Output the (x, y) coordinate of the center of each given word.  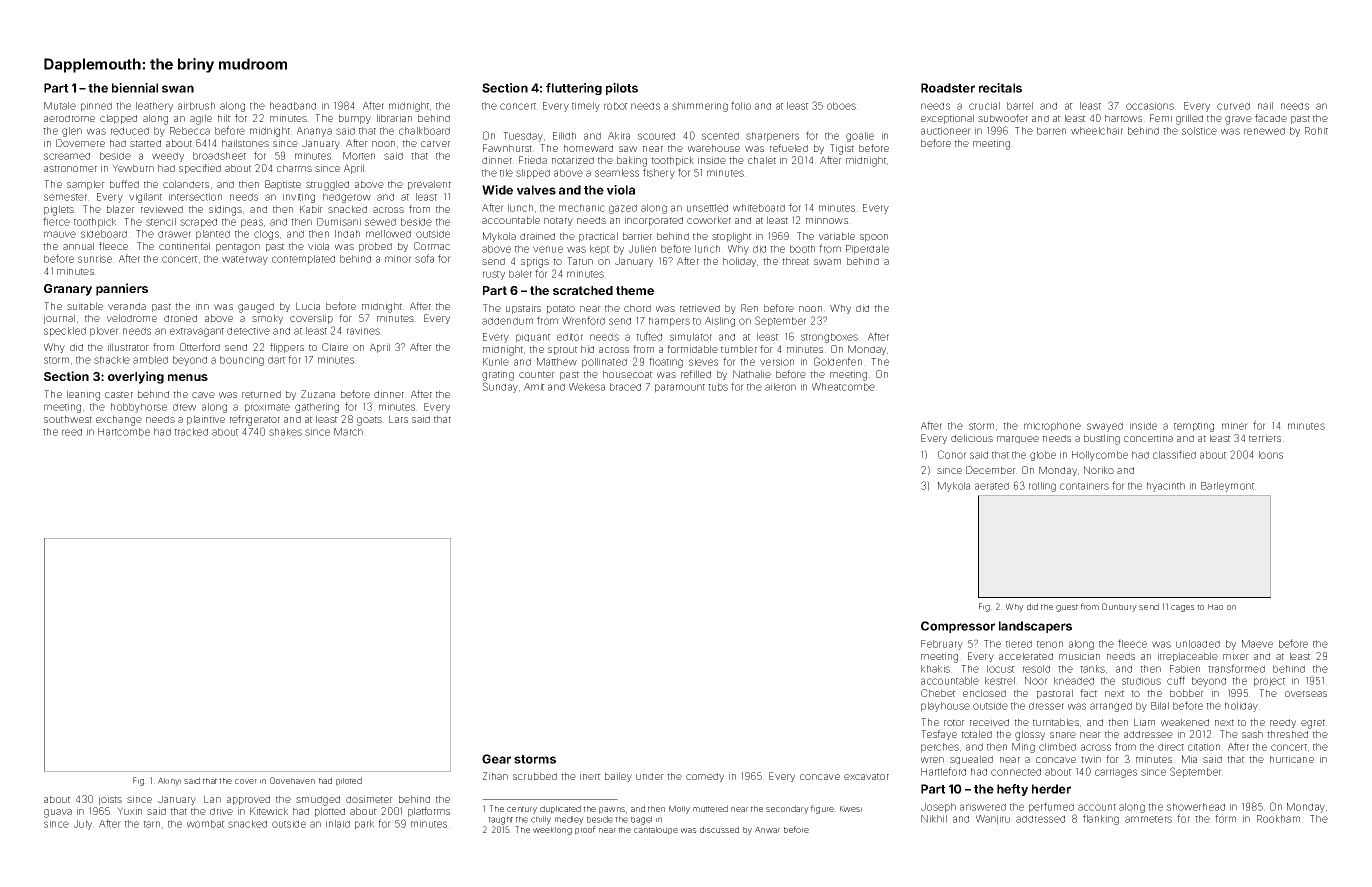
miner (1235, 426)
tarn (151, 824)
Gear (496, 759)
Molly (679, 809)
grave (1238, 120)
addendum (507, 321)
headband (293, 106)
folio (741, 105)
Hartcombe (124, 432)
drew (184, 407)
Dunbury (1119, 607)
